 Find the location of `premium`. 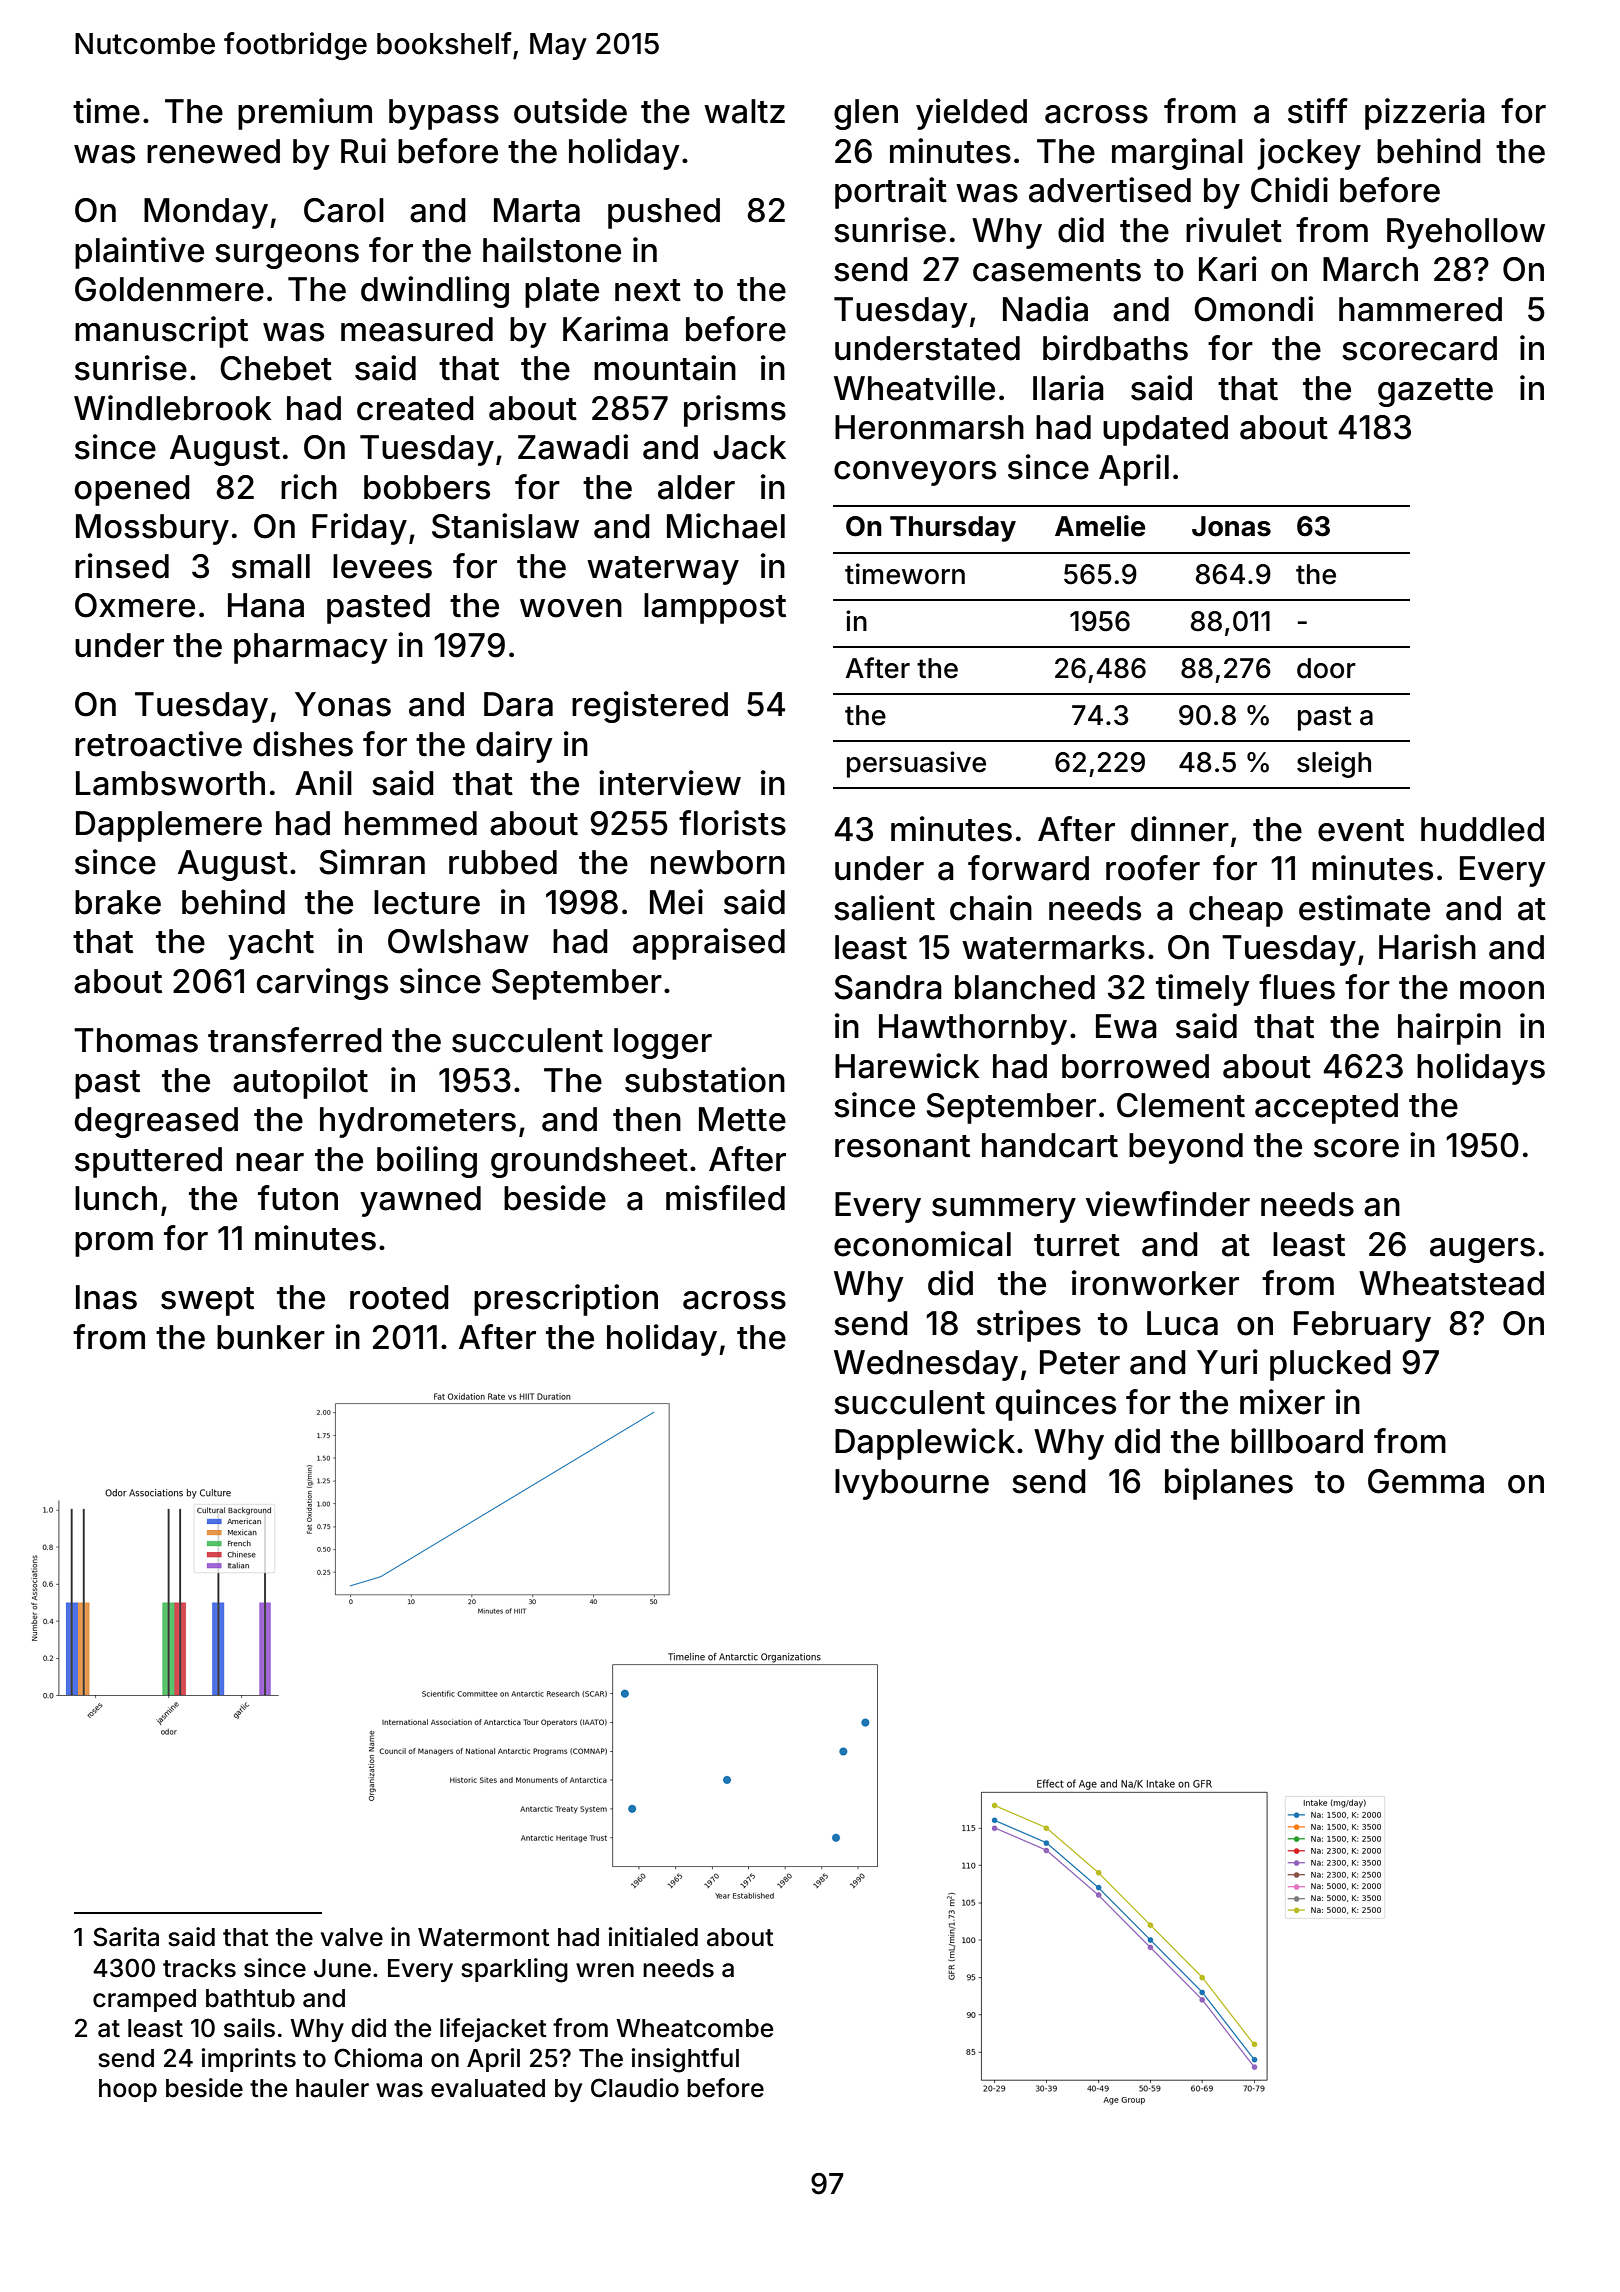

premium is located at coordinates (305, 114).
